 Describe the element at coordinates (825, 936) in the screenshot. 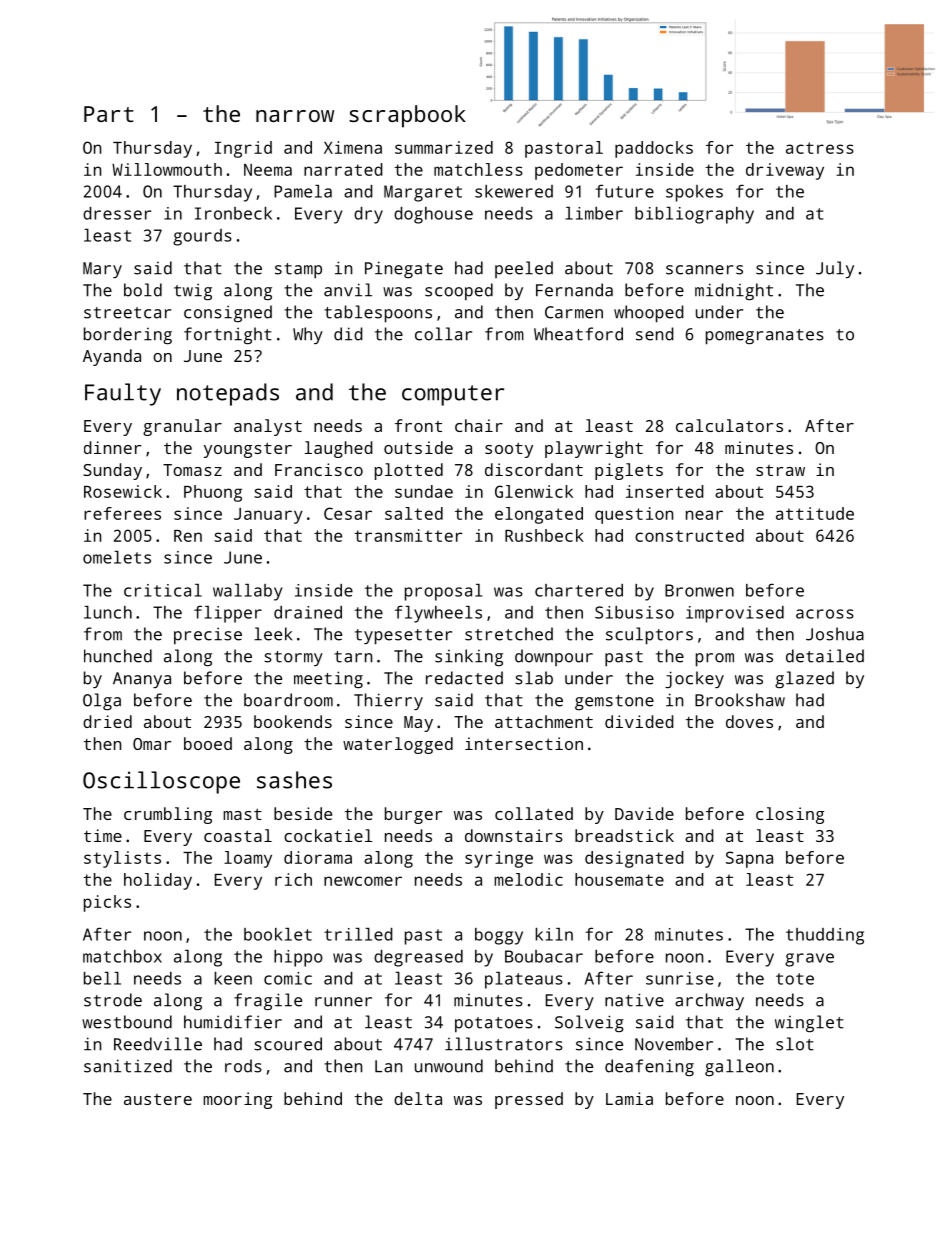

I see `thudding` at that location.
